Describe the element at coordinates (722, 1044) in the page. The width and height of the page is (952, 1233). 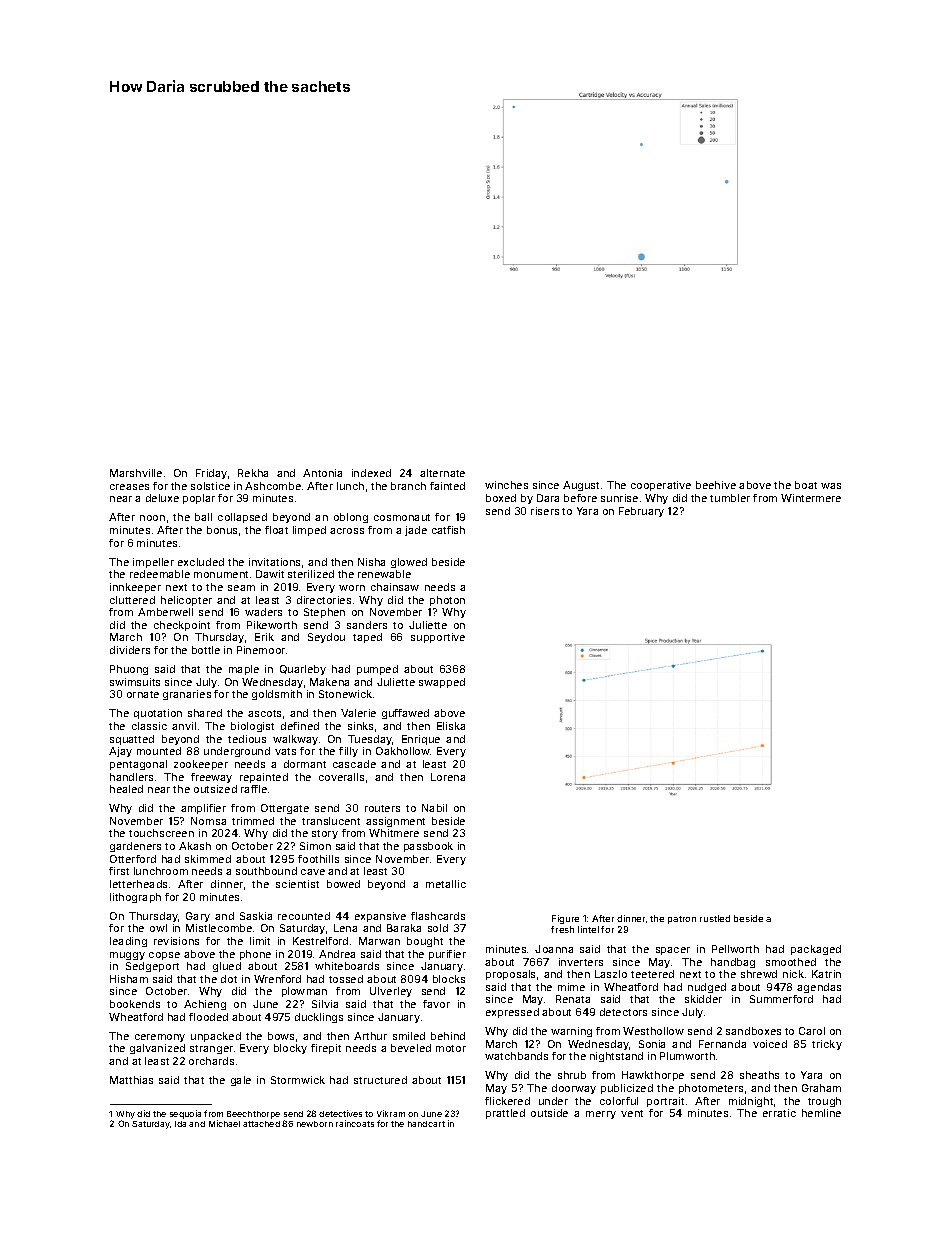
I see `Fernanda` at that location.
